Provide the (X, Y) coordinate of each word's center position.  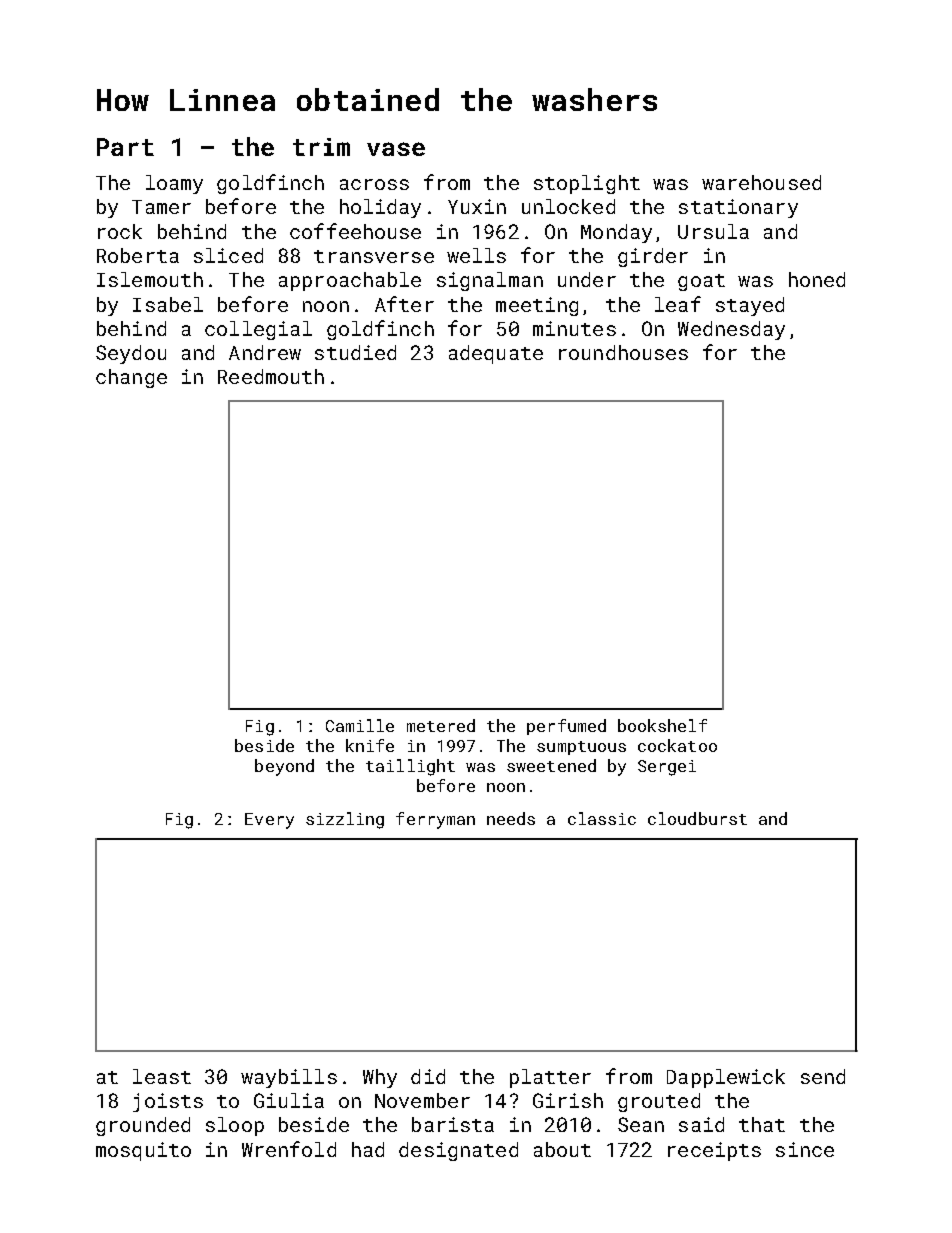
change (131, 378)
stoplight (587, 184)
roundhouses (623, 352)
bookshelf (662, 725)
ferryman (435, 820)
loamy (174, 184)
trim (321, 147)
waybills (289, 1078)
